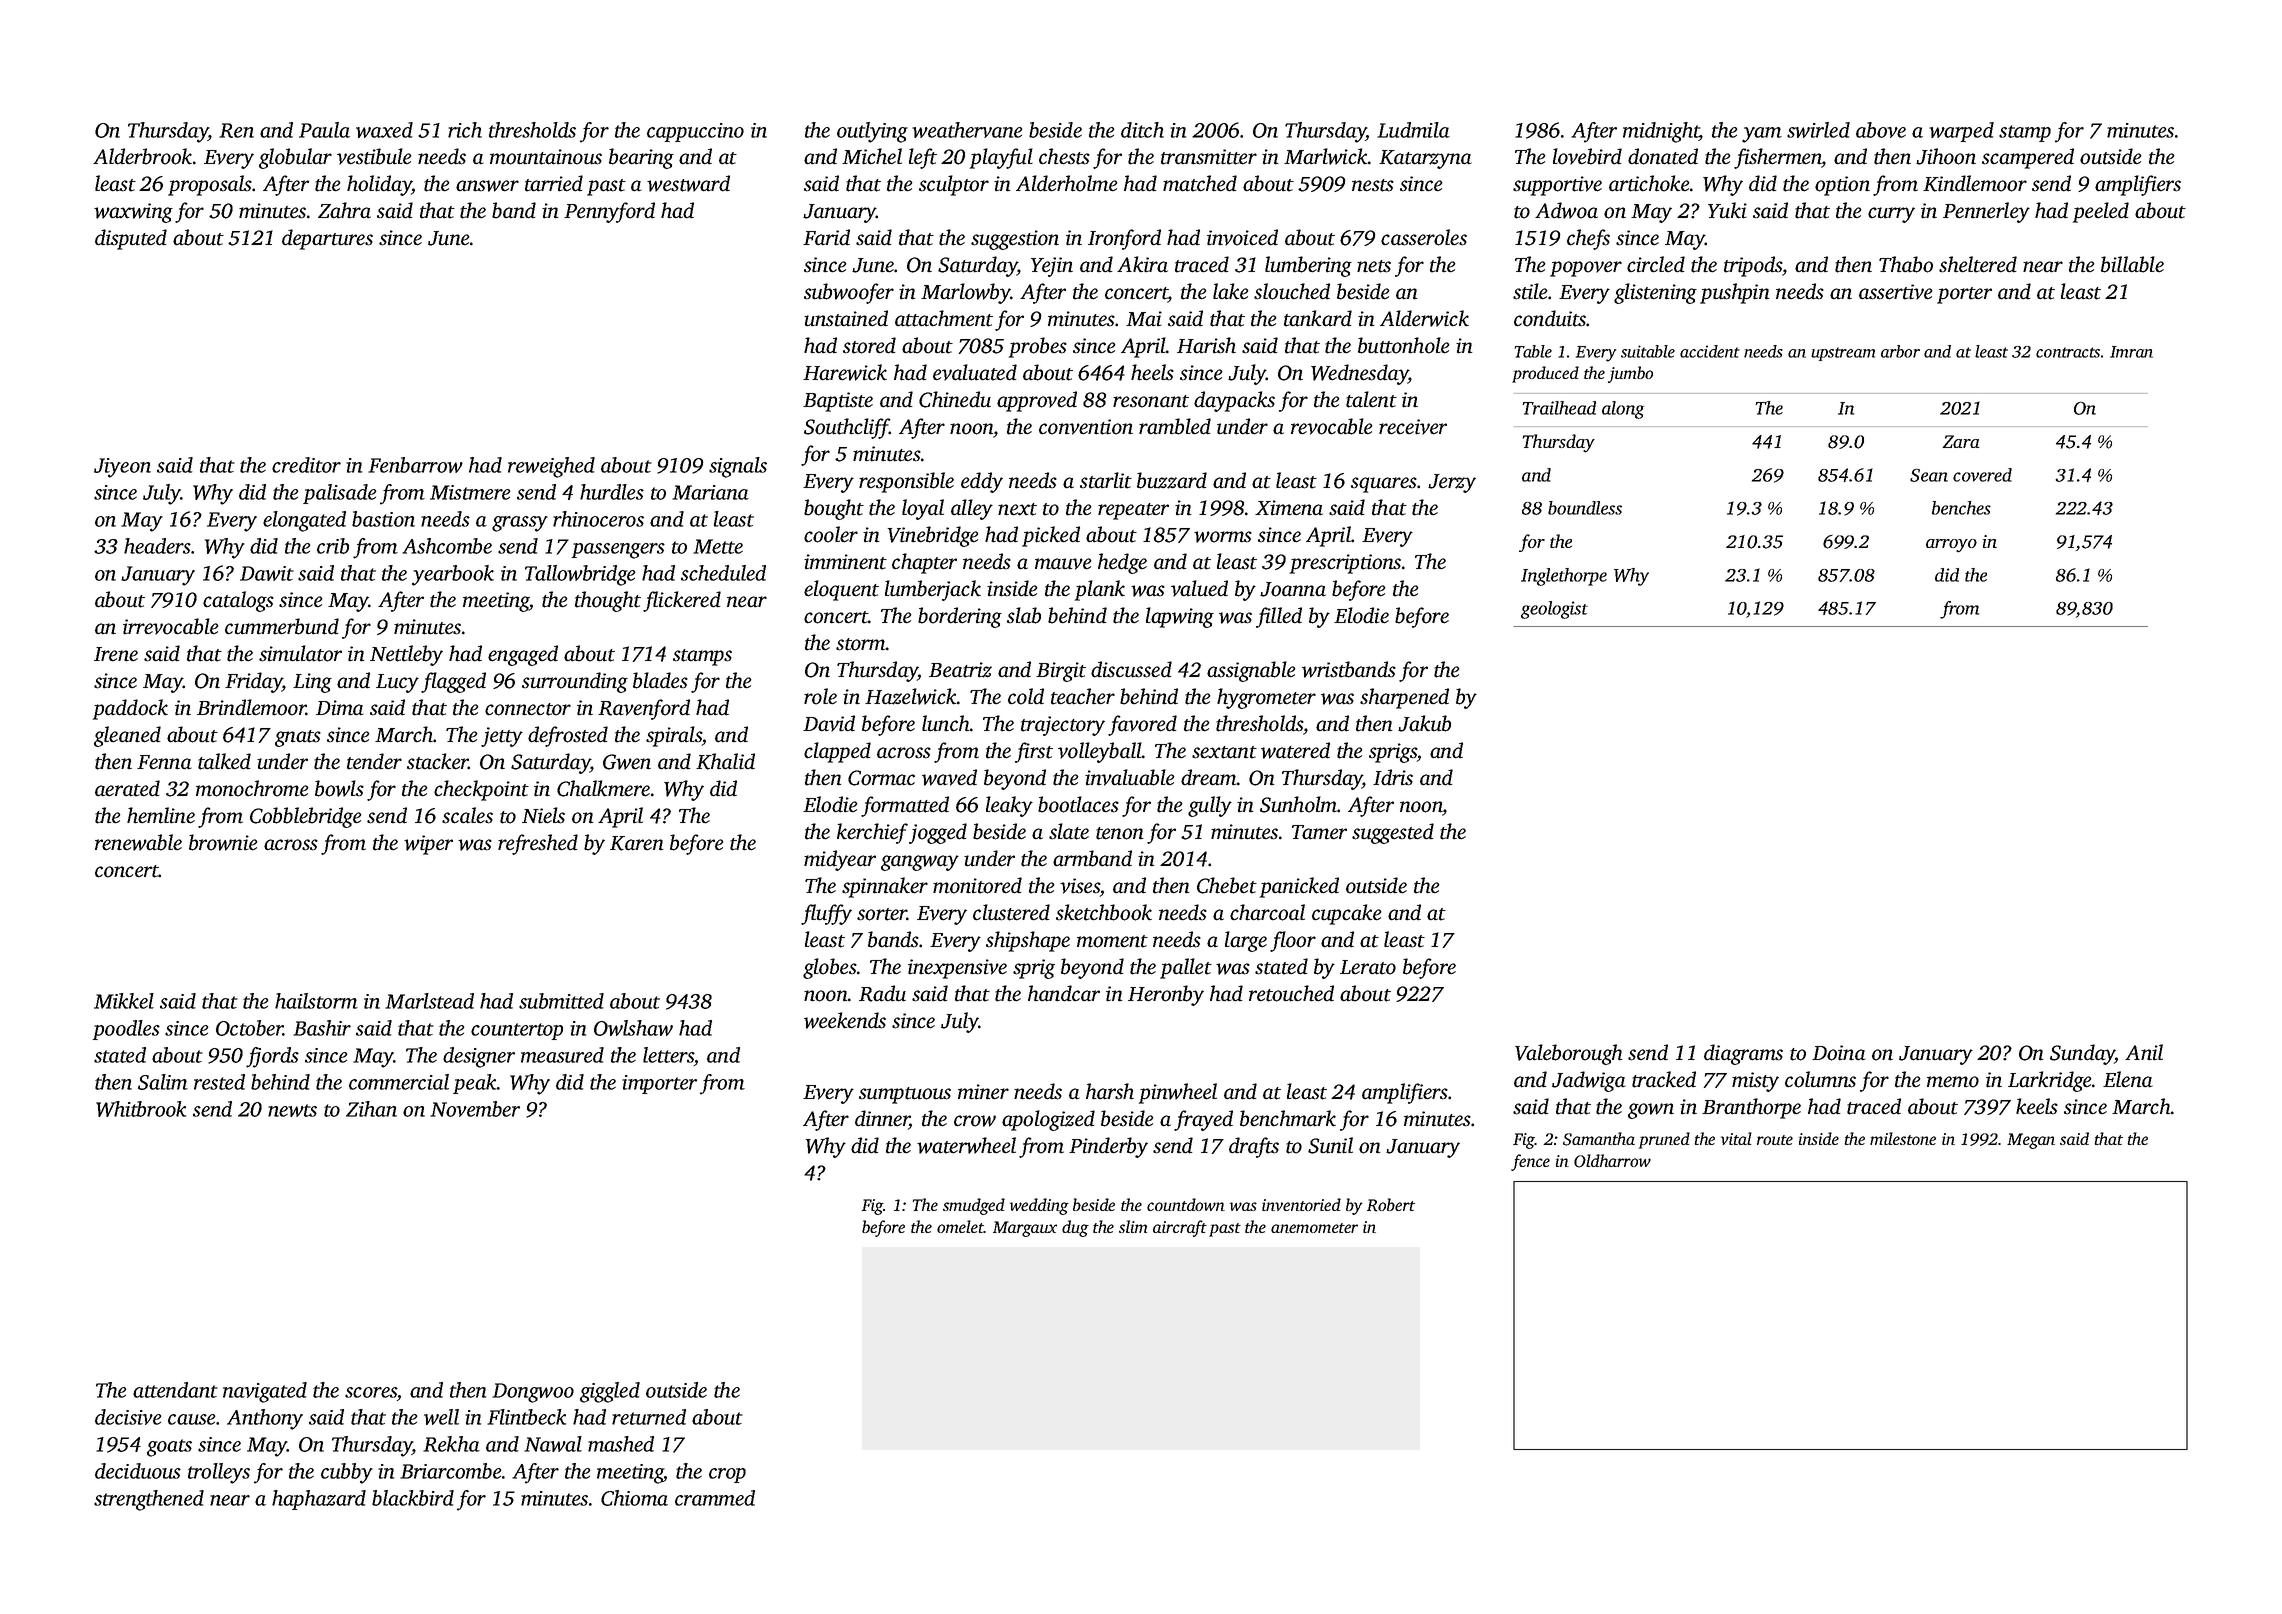  What do you see at coordinates (575, 682) in the screenshot?
I see `surrounding` at bounding box center [575, 682].
